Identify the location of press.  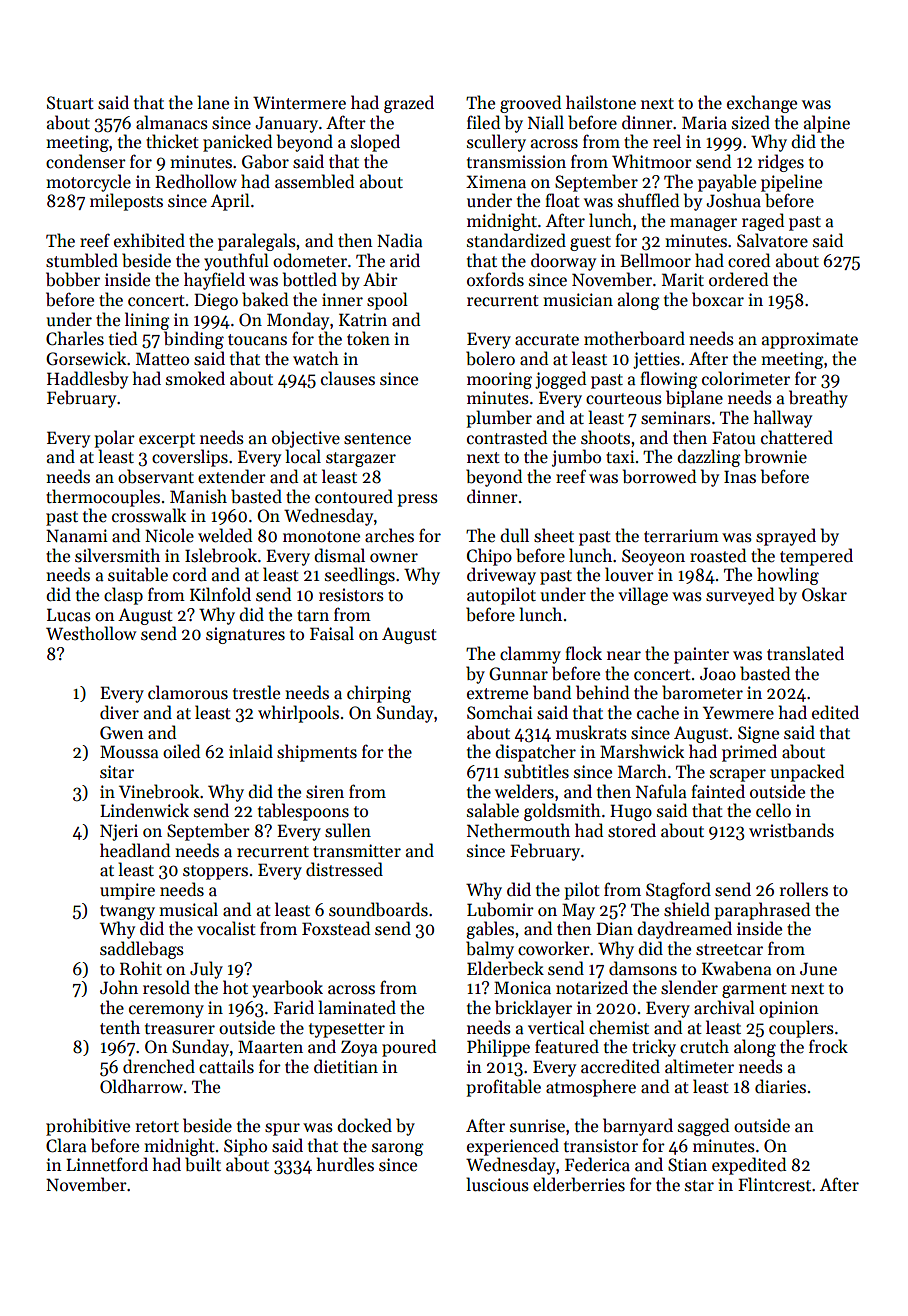
(417, 500).
